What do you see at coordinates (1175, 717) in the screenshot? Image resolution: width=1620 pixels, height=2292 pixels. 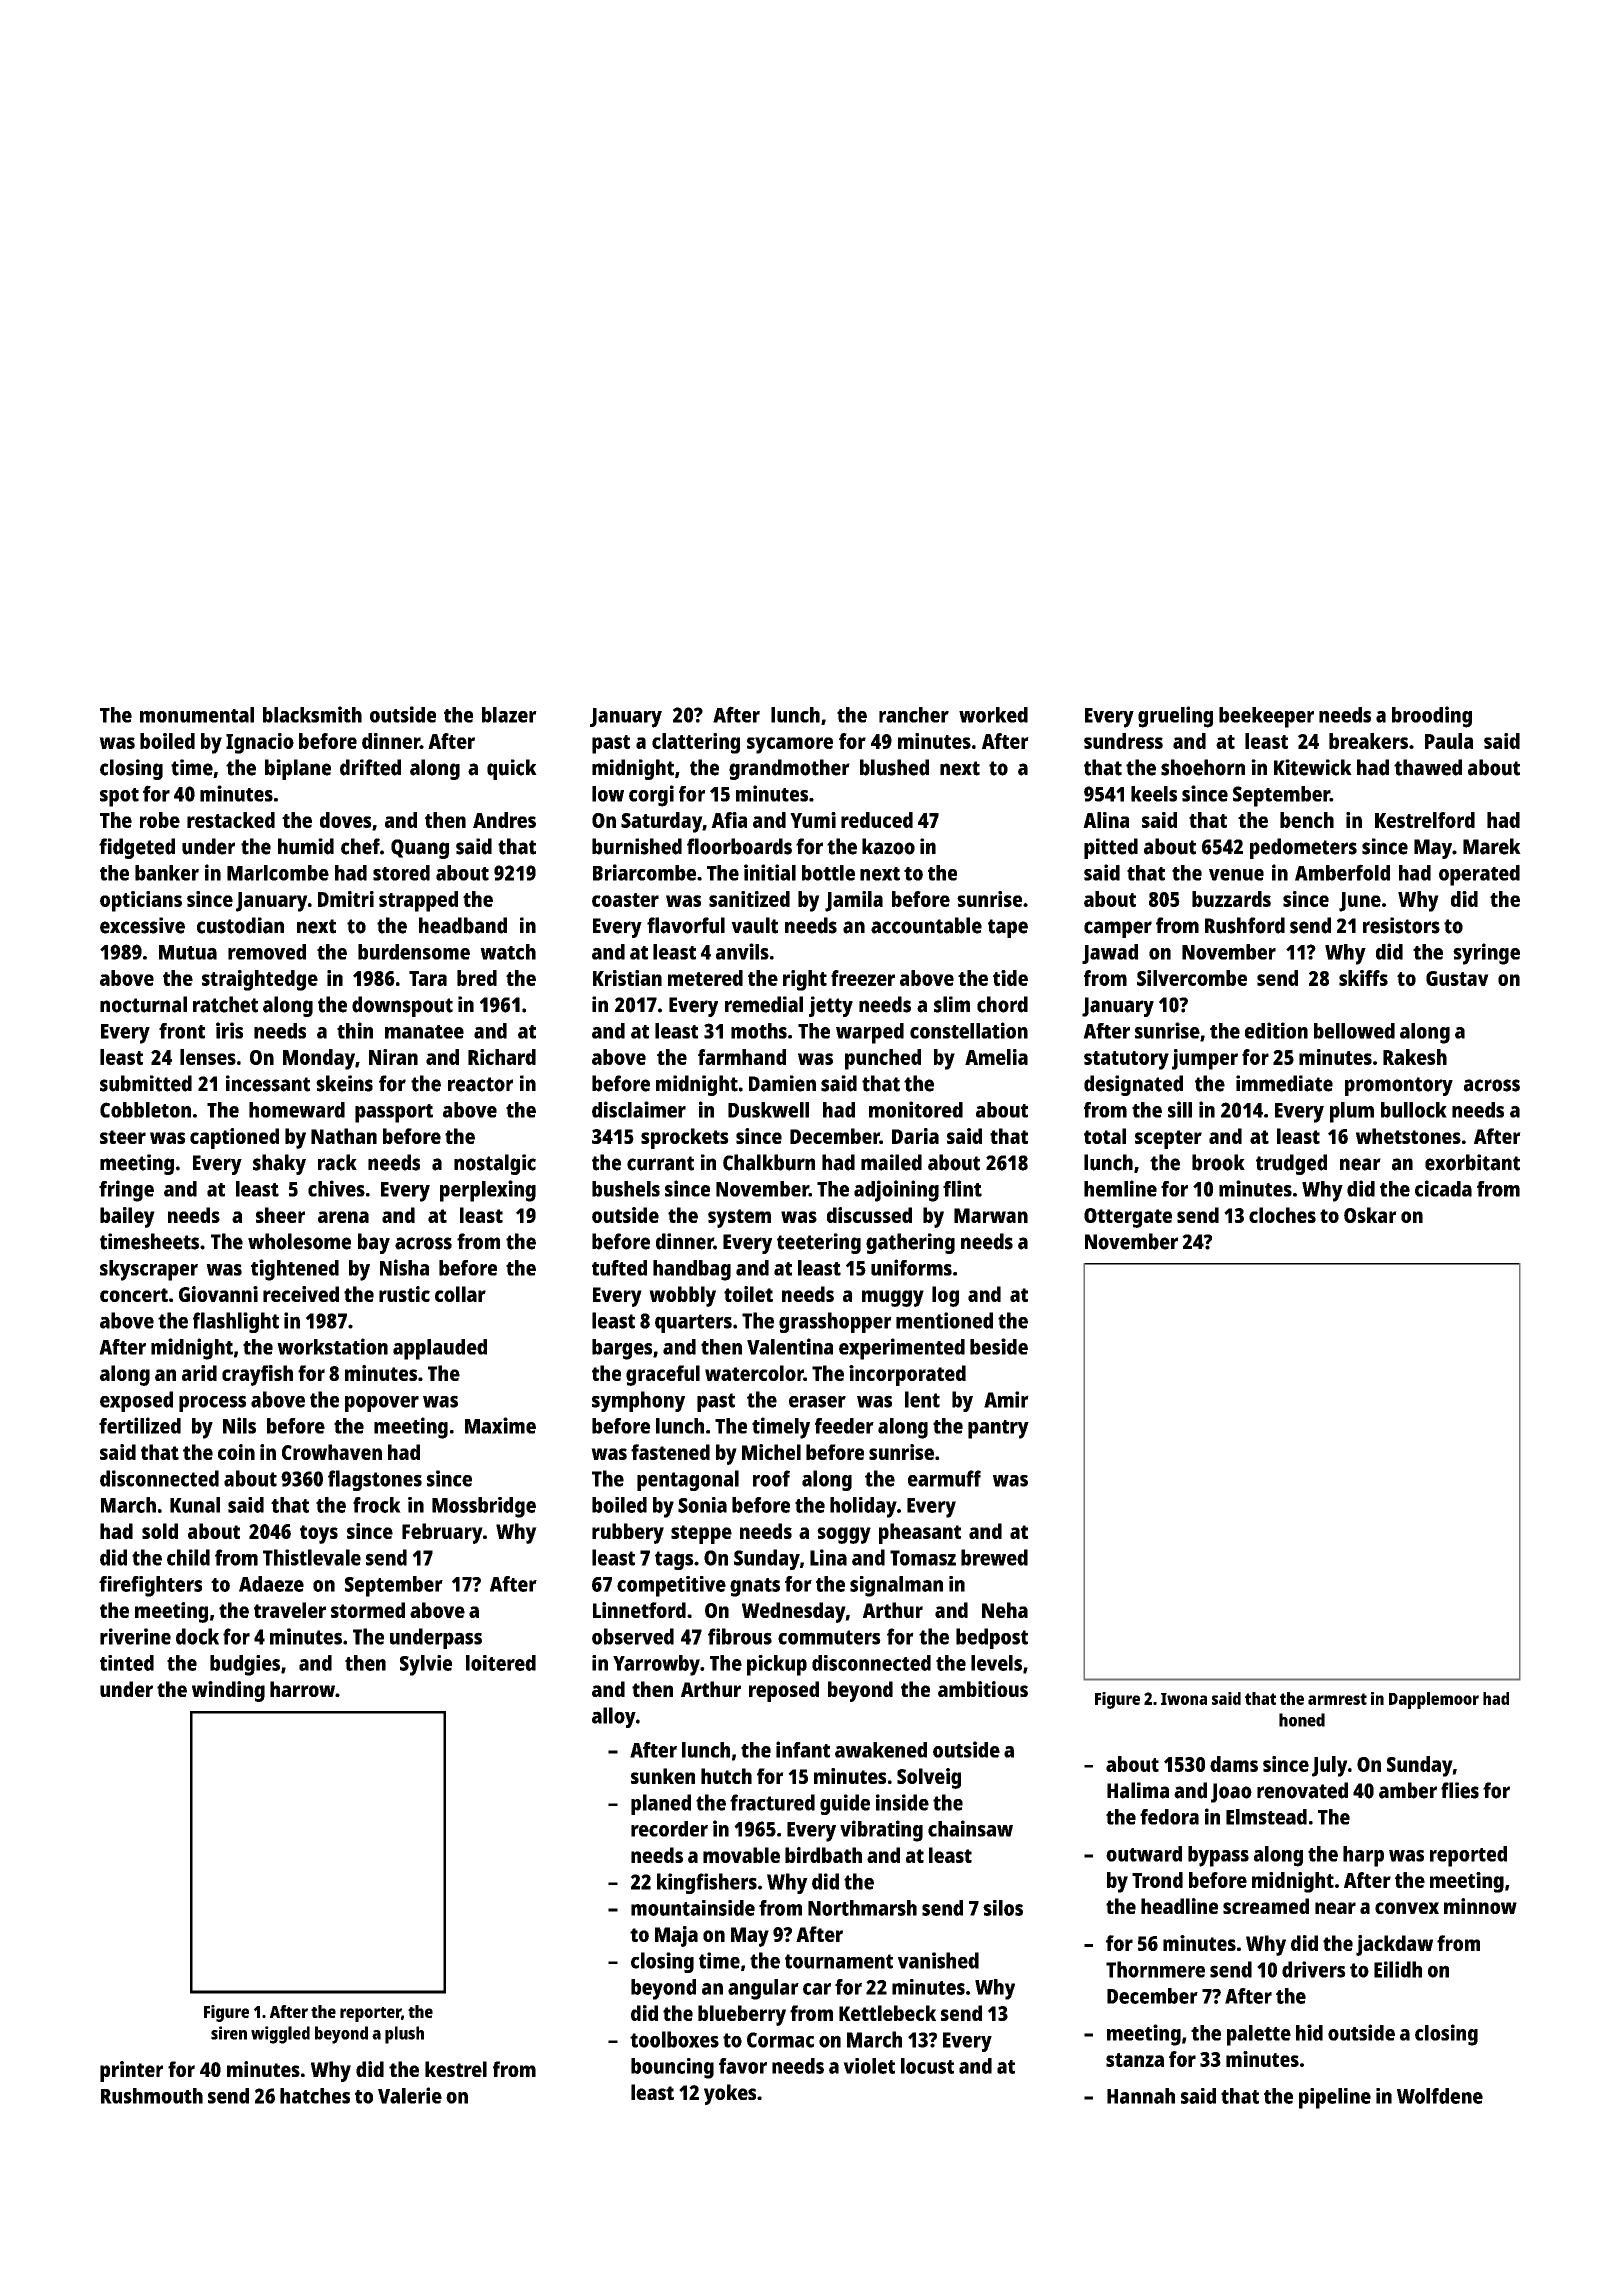 I see `grueling` at bounding box center [1175, 717].
